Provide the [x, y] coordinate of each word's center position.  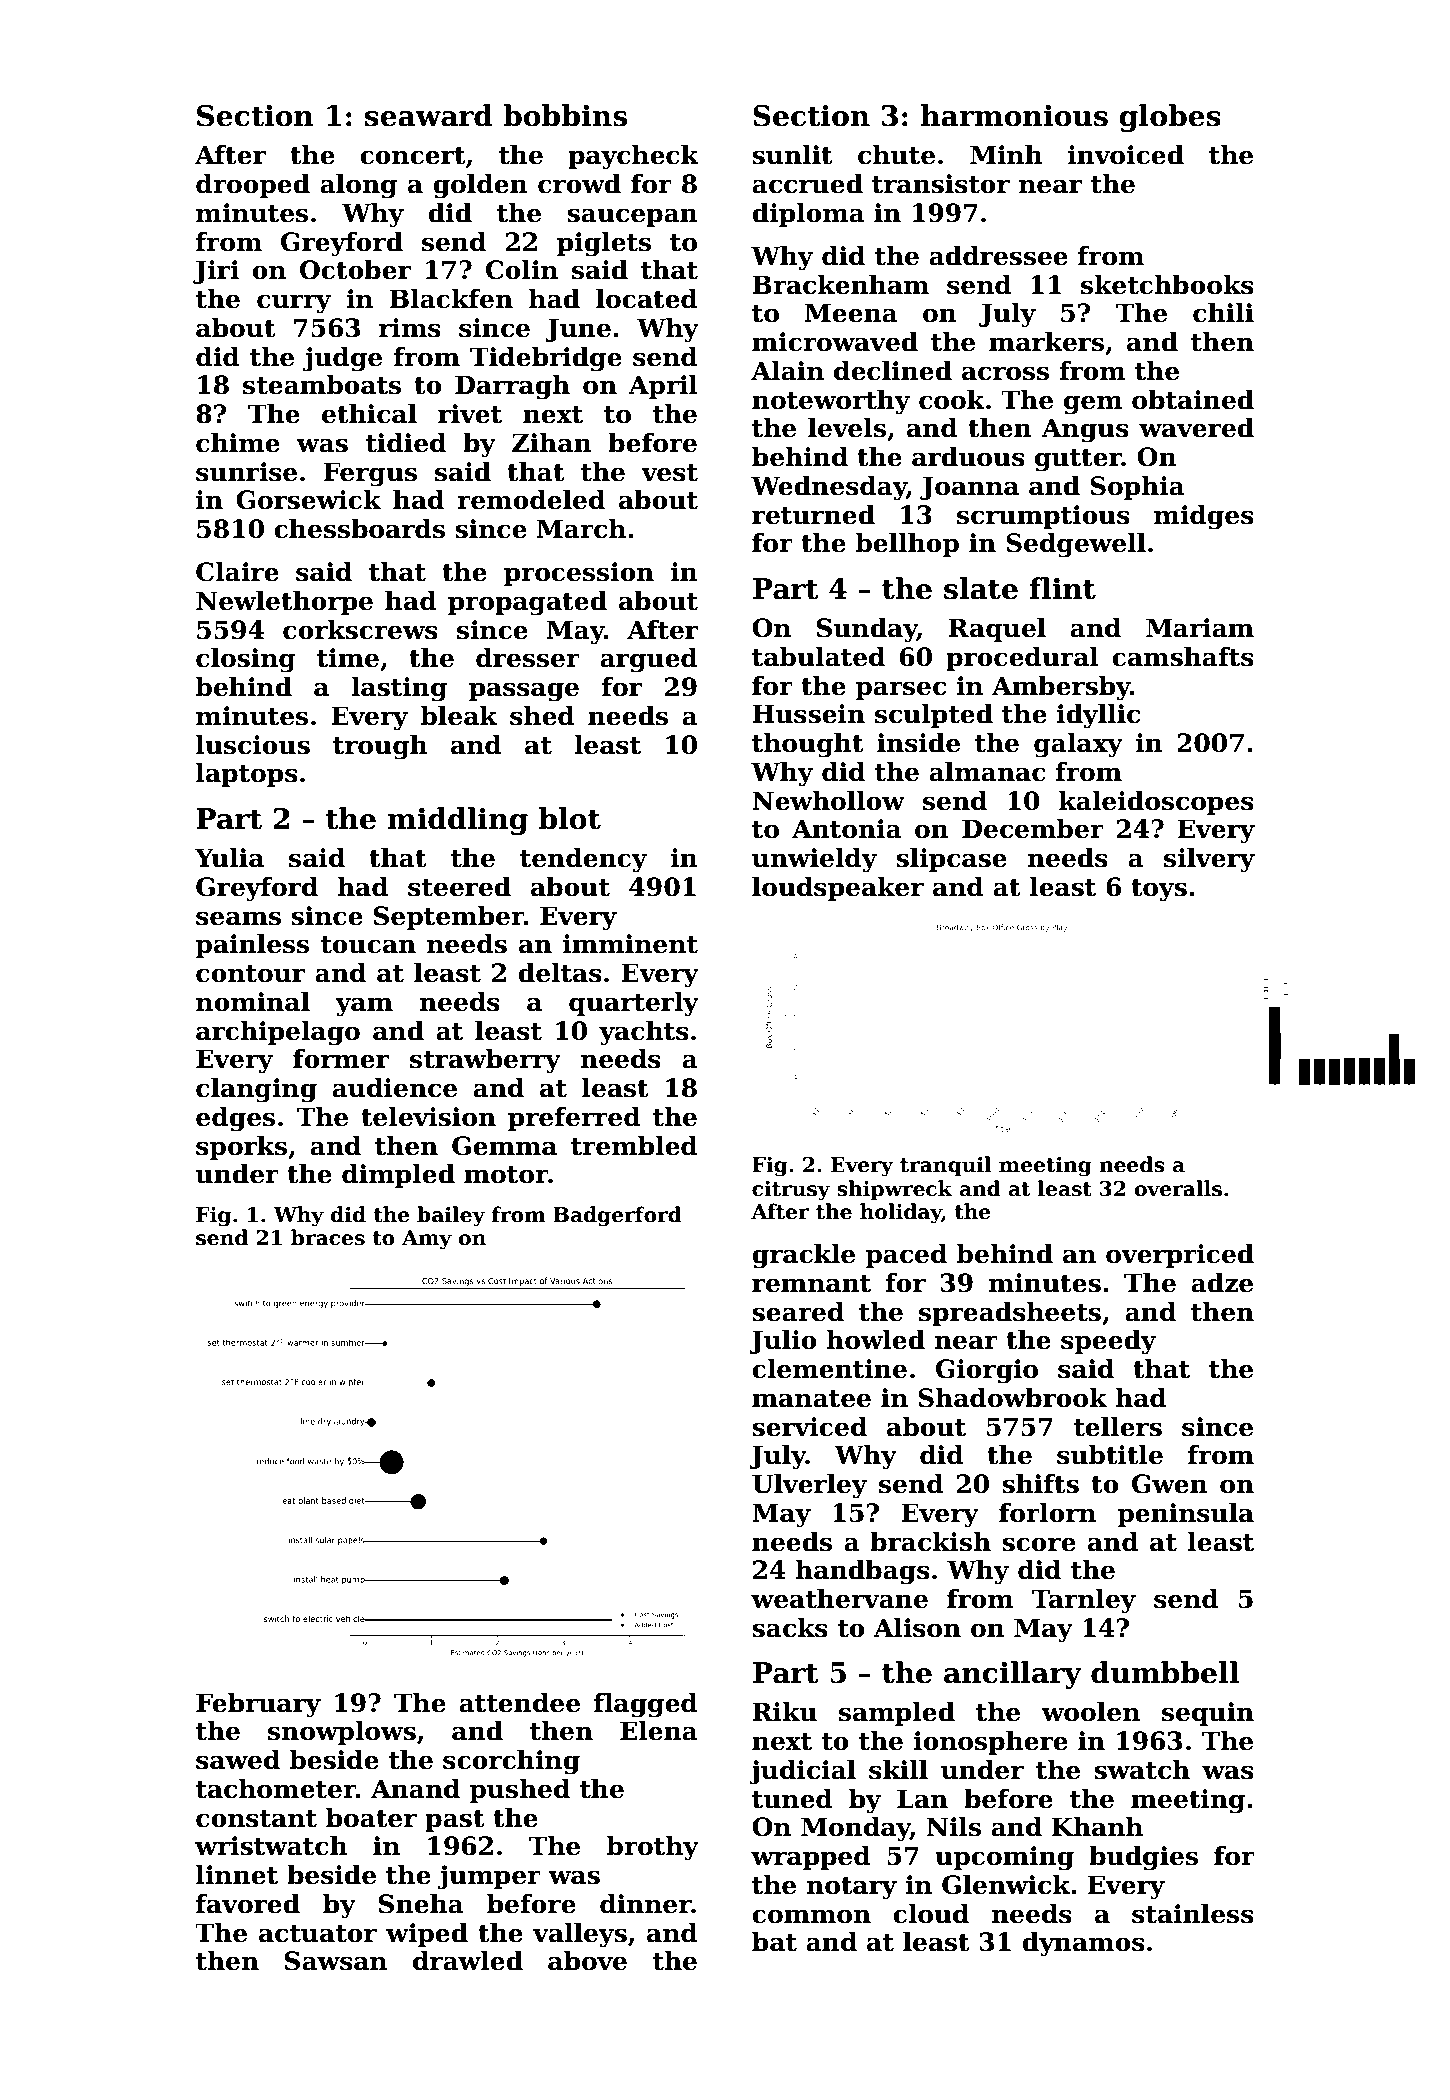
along [358, 186]
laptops [247, 775]
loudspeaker [838, 889]
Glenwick [1006, 1885]
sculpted [934, 716]
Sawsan [336, 1961]
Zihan [552, 443]
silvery [1209, 860]
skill [898, 1770]
